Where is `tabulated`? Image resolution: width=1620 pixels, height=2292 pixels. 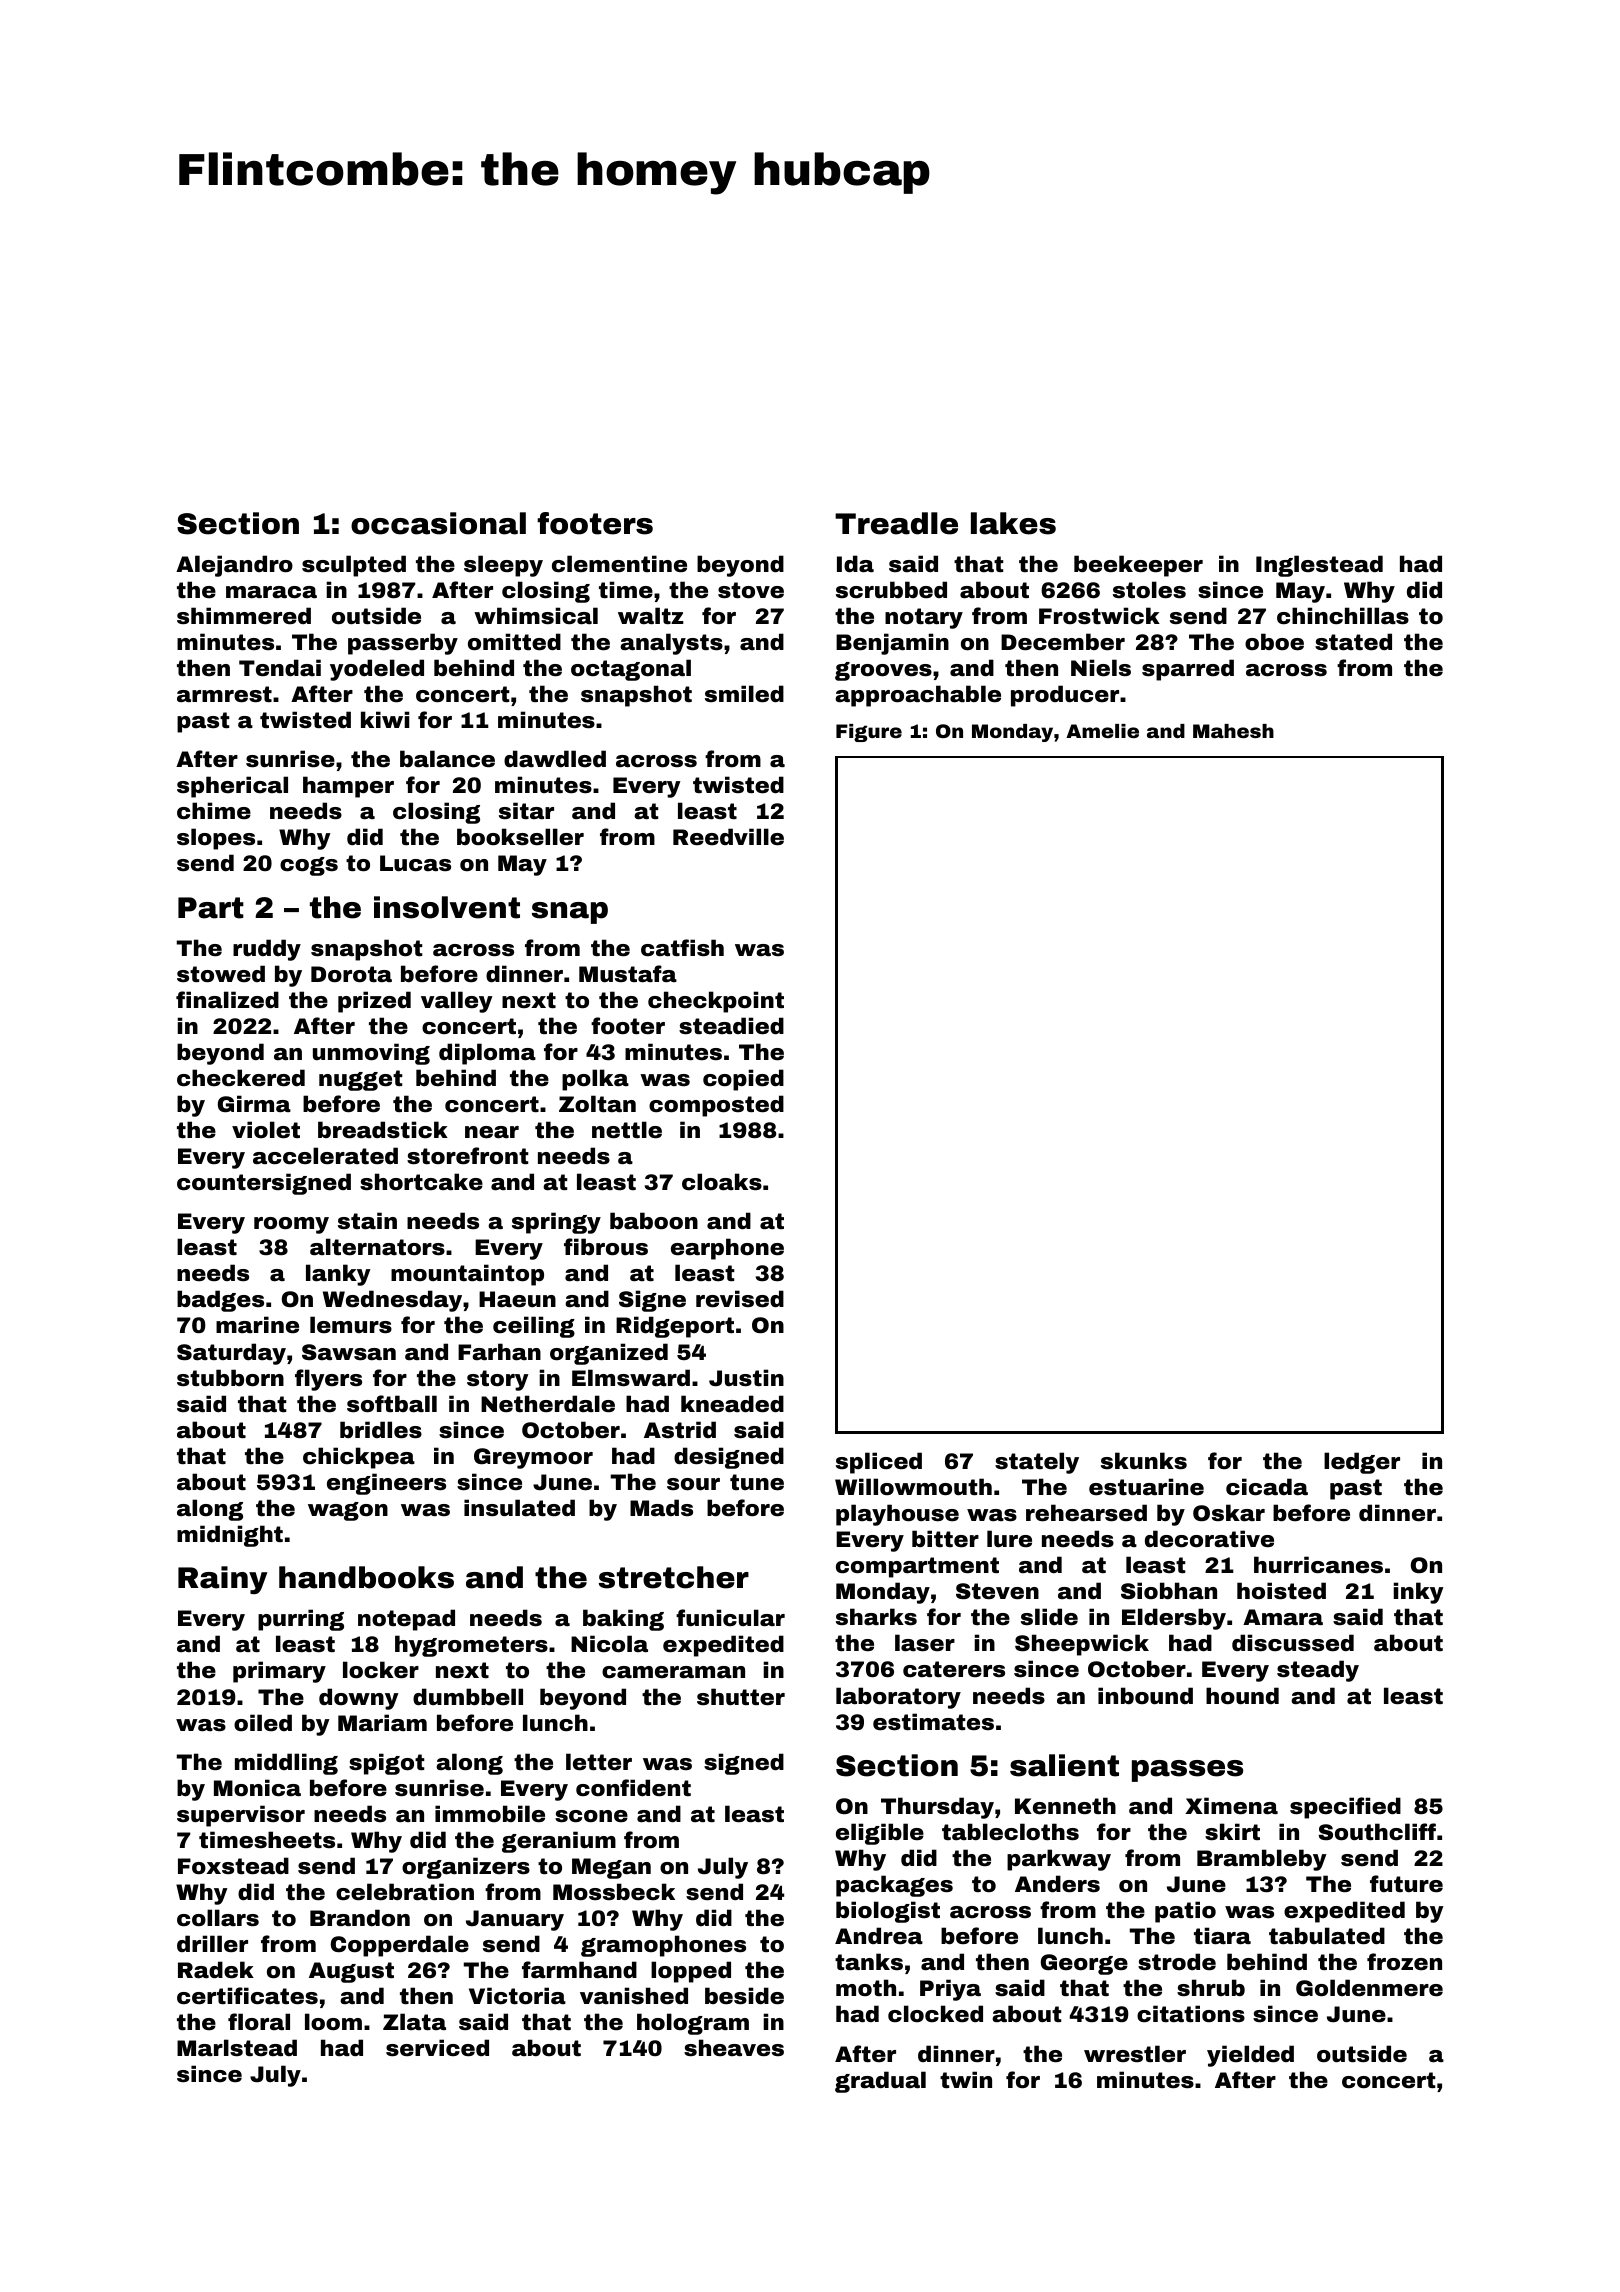 tabulated is located at coordinates (1327, 1936).
